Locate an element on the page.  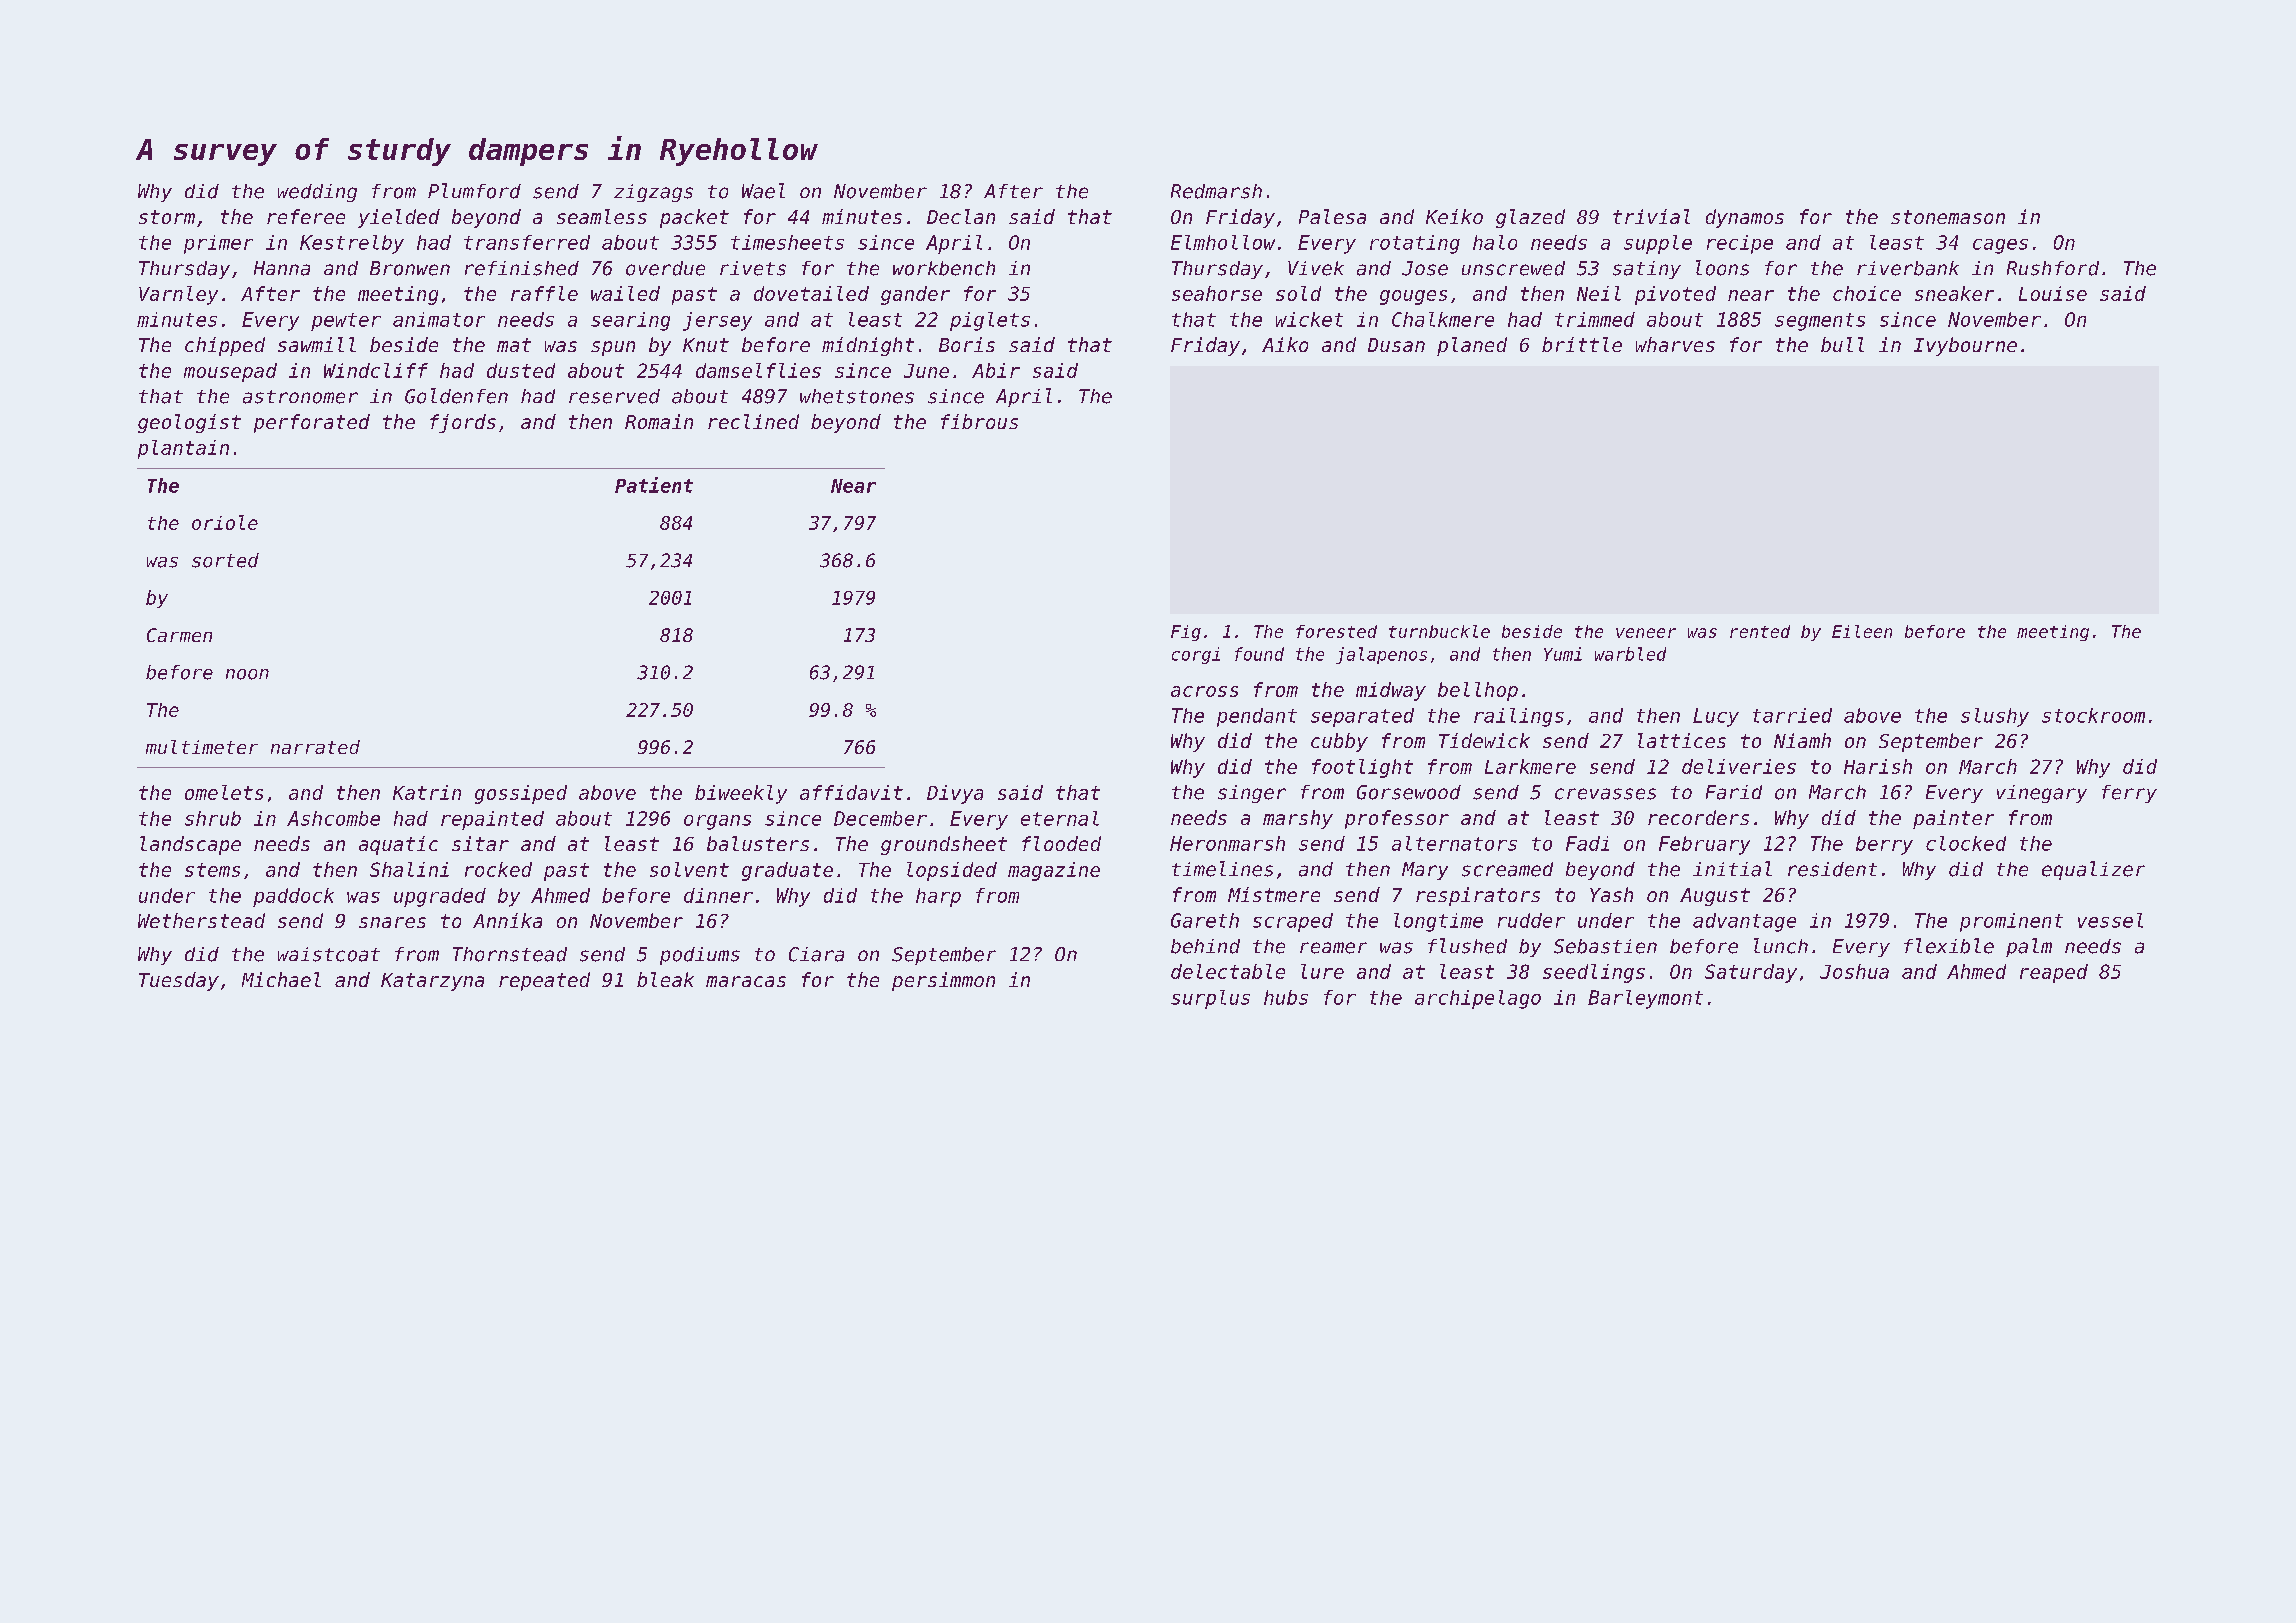
workbench is located at coordinates (944, 268).
